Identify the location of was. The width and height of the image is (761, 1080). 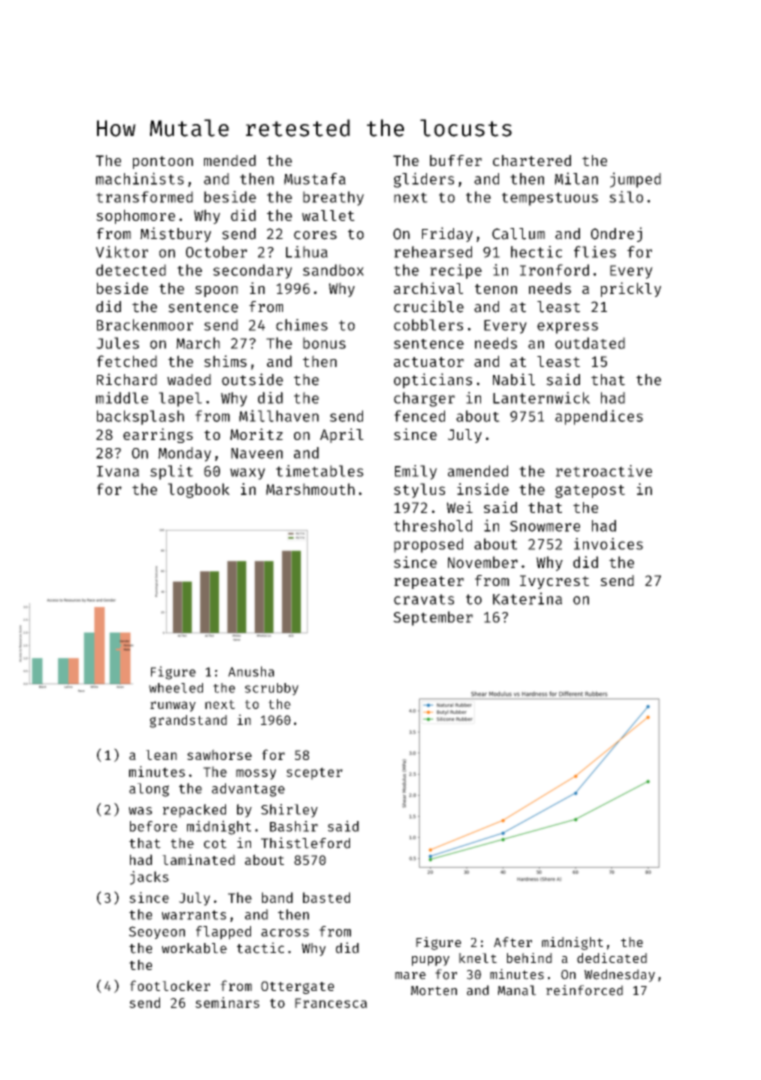
(140, 811).
